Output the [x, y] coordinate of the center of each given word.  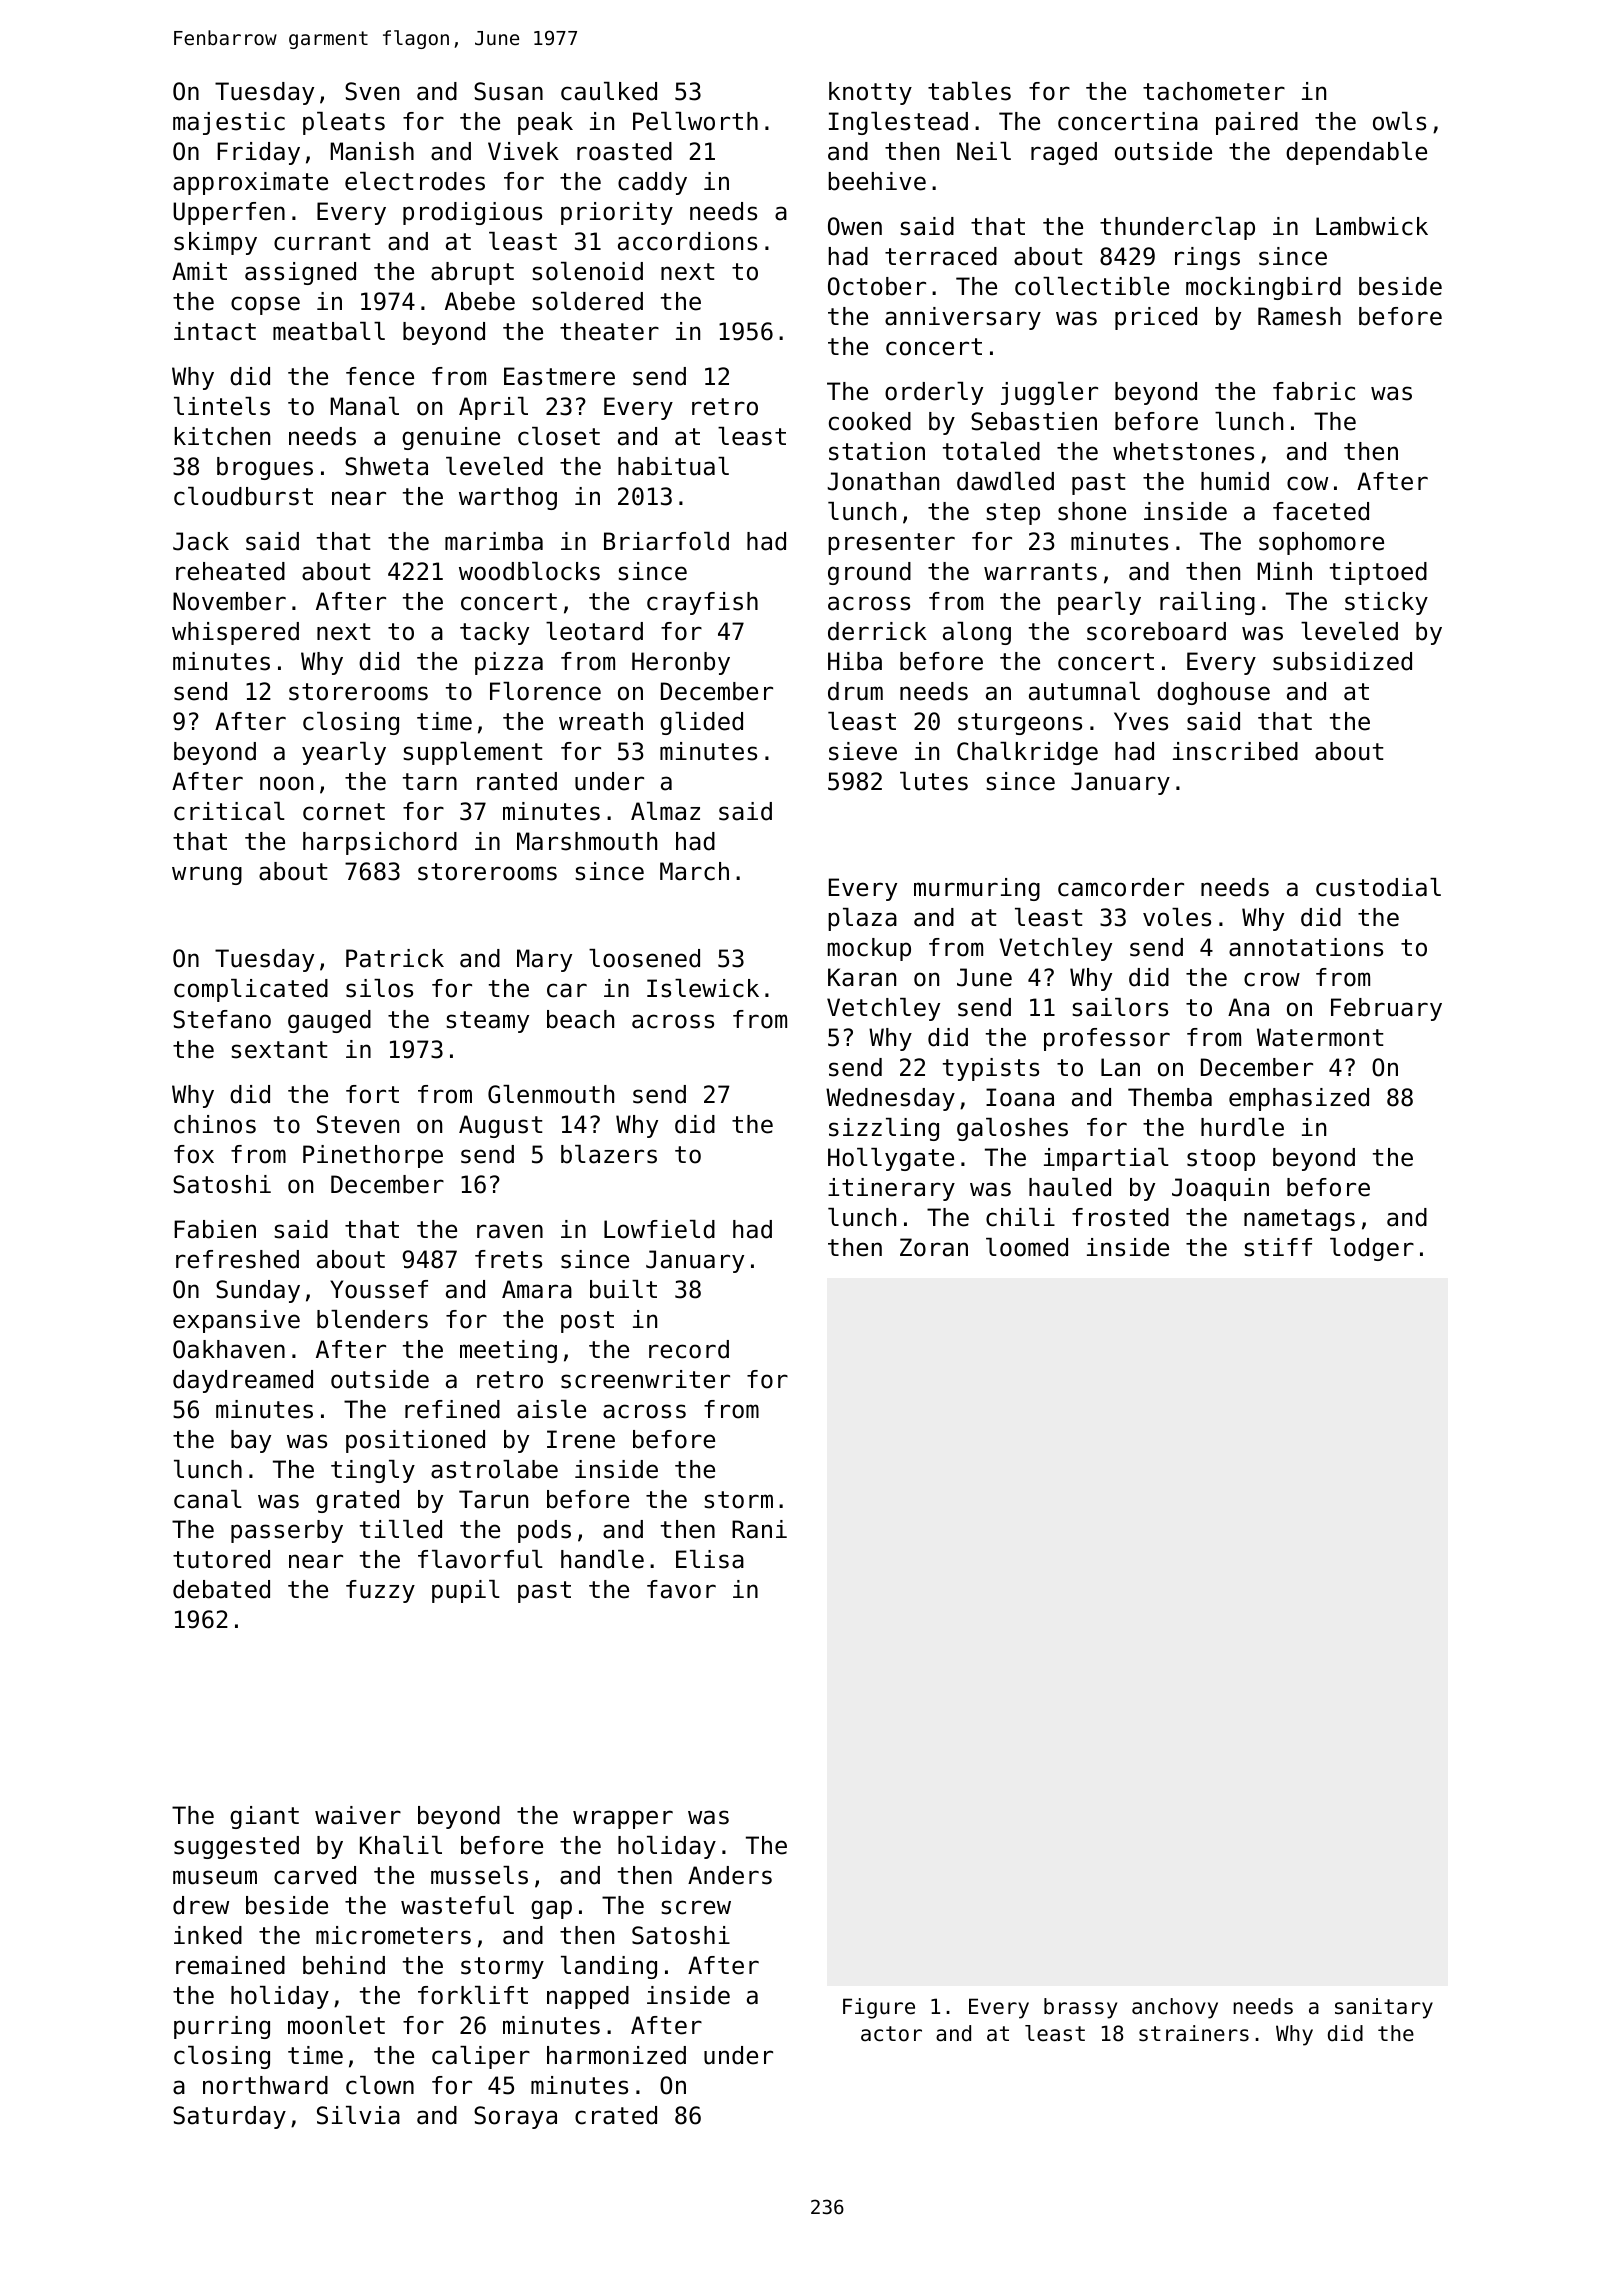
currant [322, 242]
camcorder [1121, 887]
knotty [870, 93]
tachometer [1214, 91]
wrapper [623, 1819]
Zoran [934, 1247]
